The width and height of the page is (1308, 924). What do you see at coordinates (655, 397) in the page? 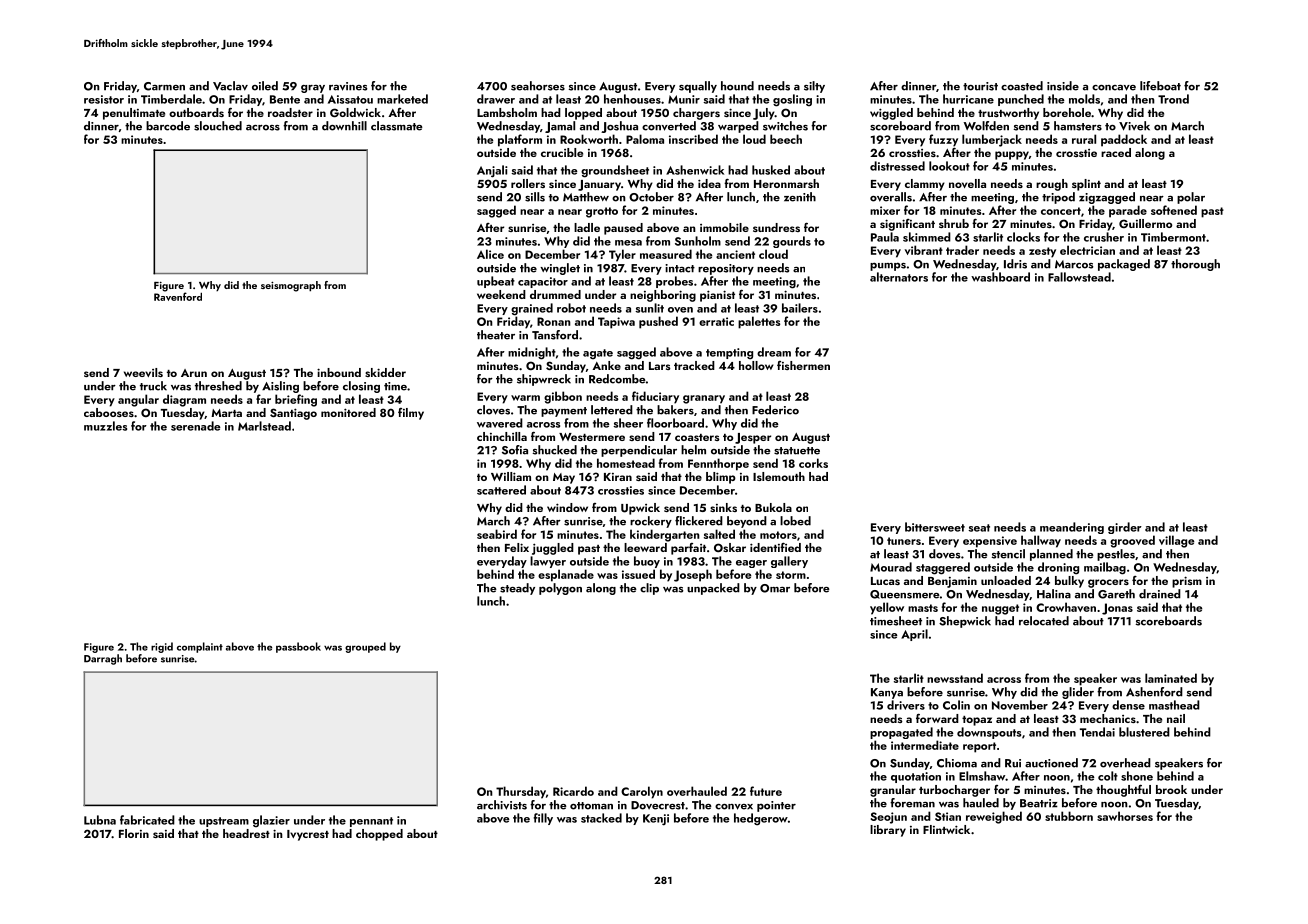
I see `fiduciary` at bounding box center [655, 397].
